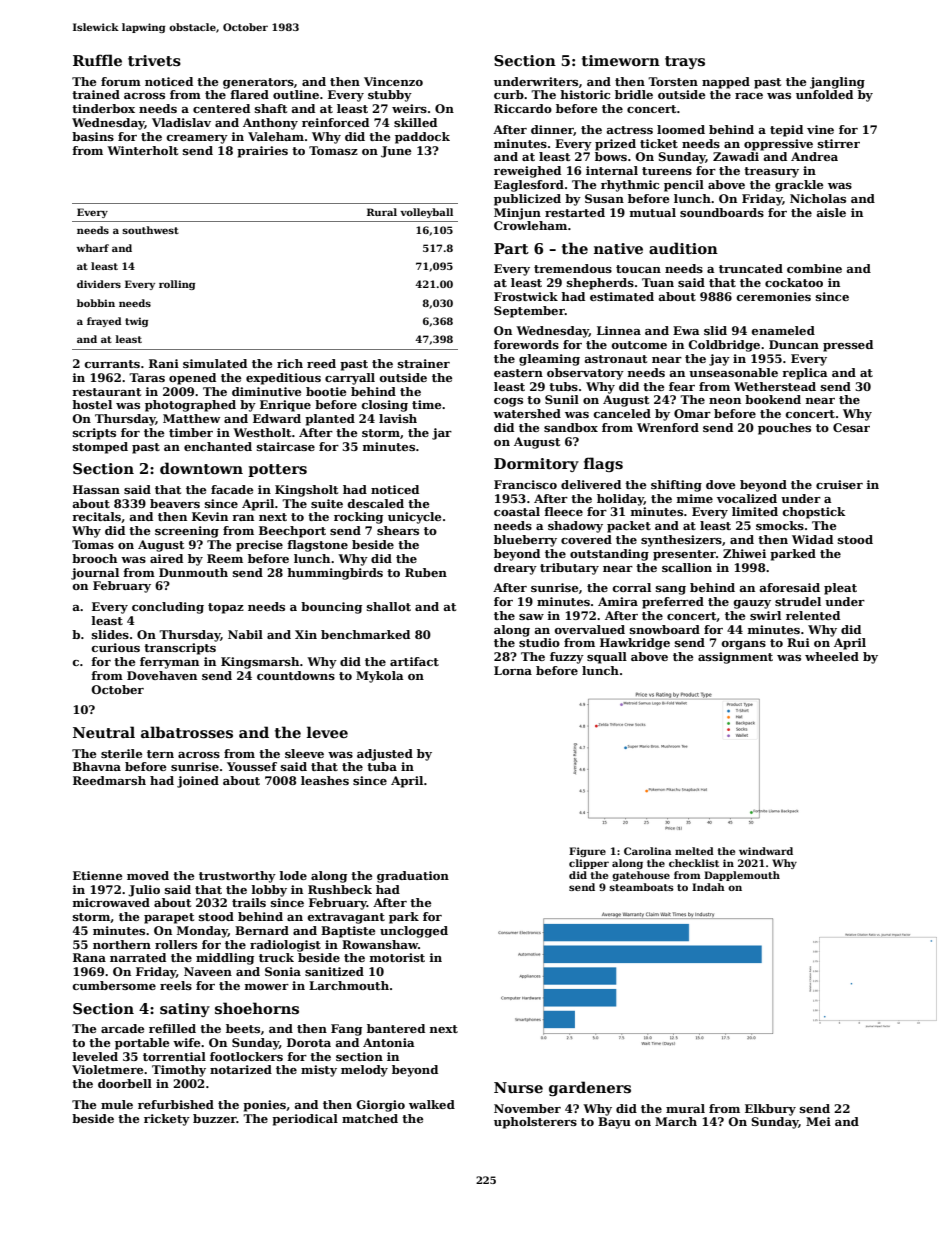 The height and width of the screenshot is (1233, 952). What do you see at coordinates (837, 83) in the screenshot?
I see `jangling` at bounding box center [837, 83].
